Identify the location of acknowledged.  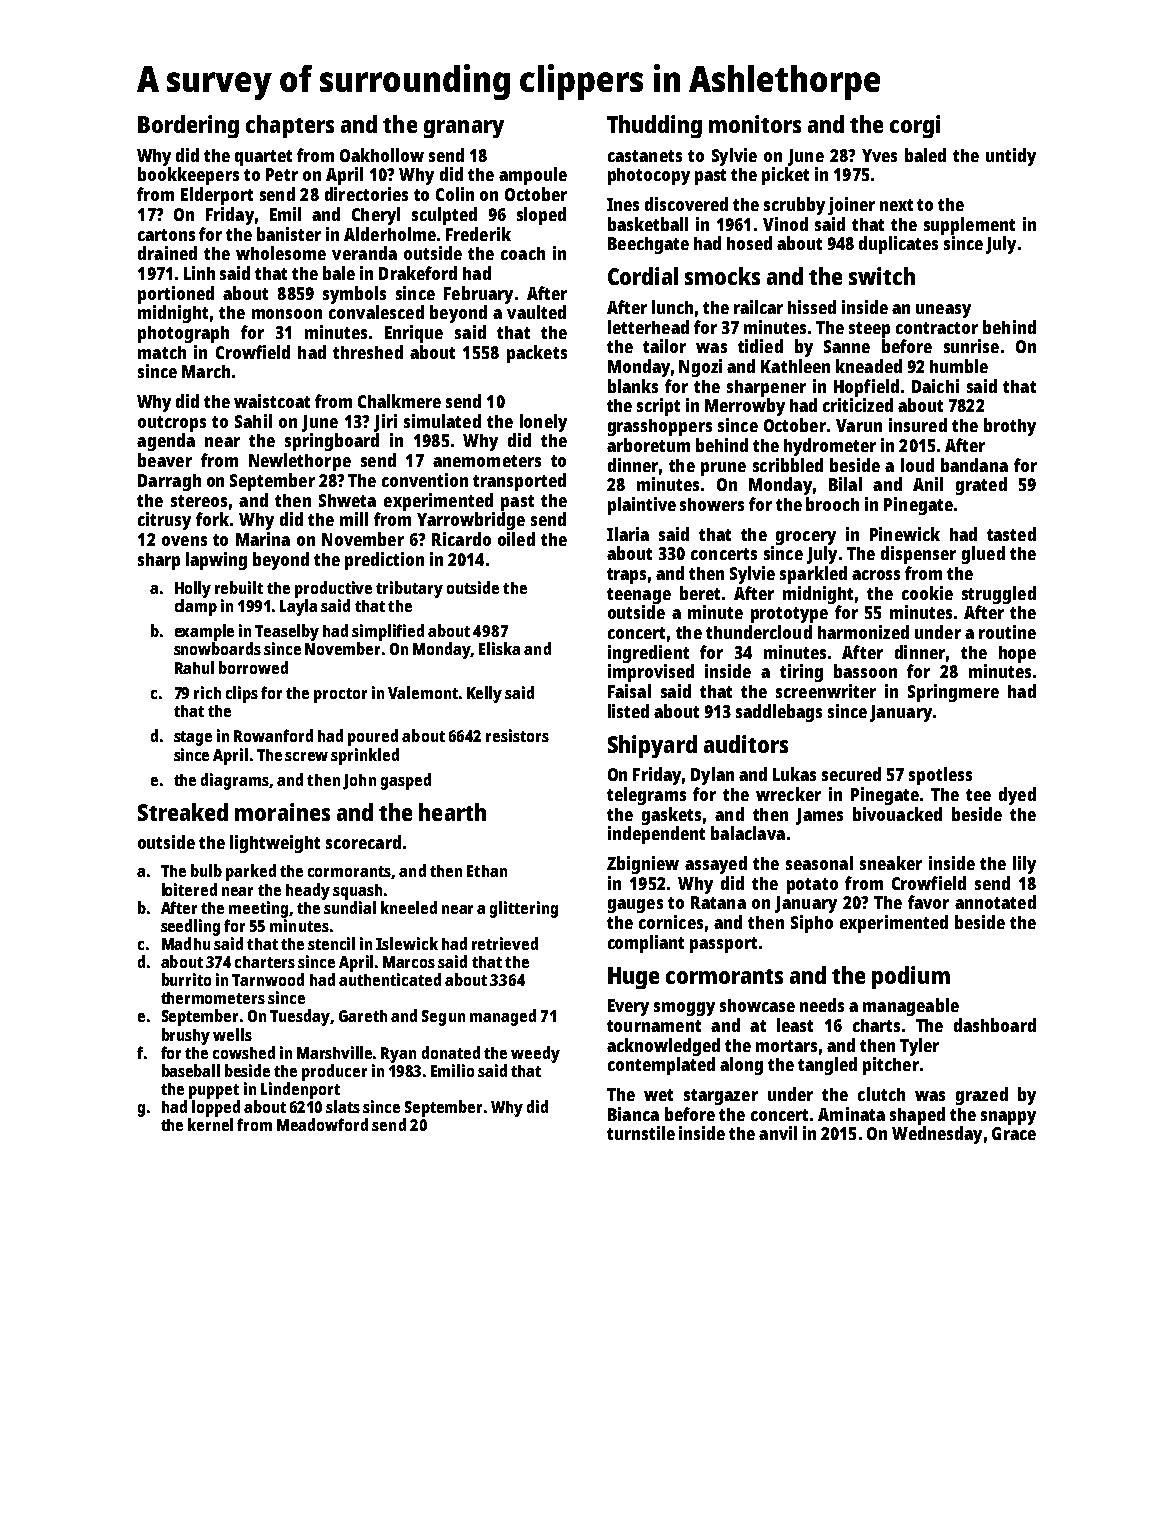
(663, 1047).
